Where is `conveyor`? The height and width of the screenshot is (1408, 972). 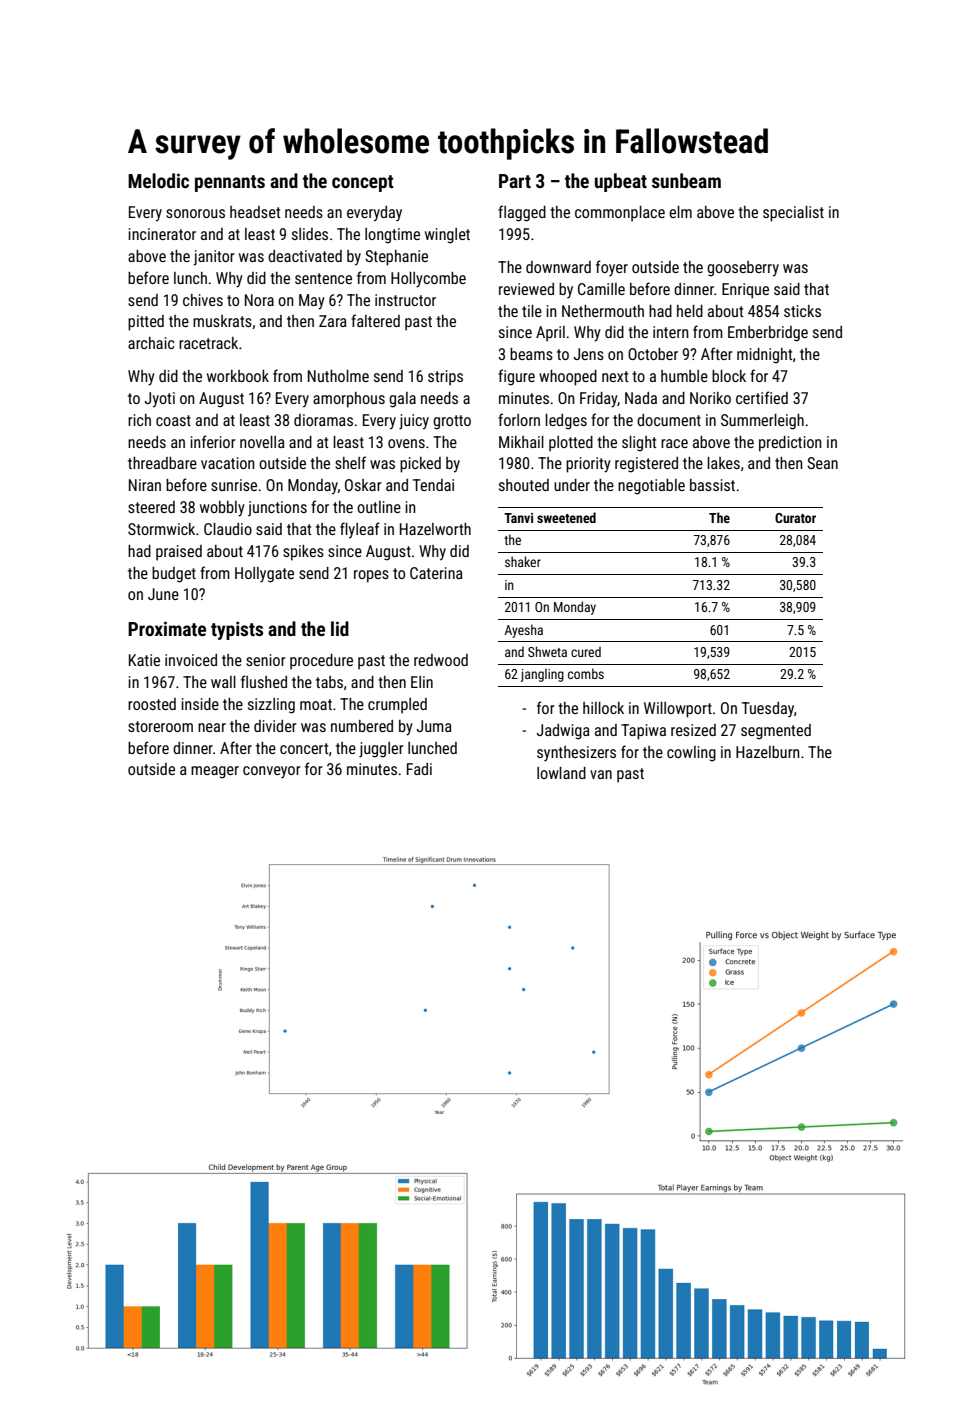 conveyor is located at coordinates (272, 772).
